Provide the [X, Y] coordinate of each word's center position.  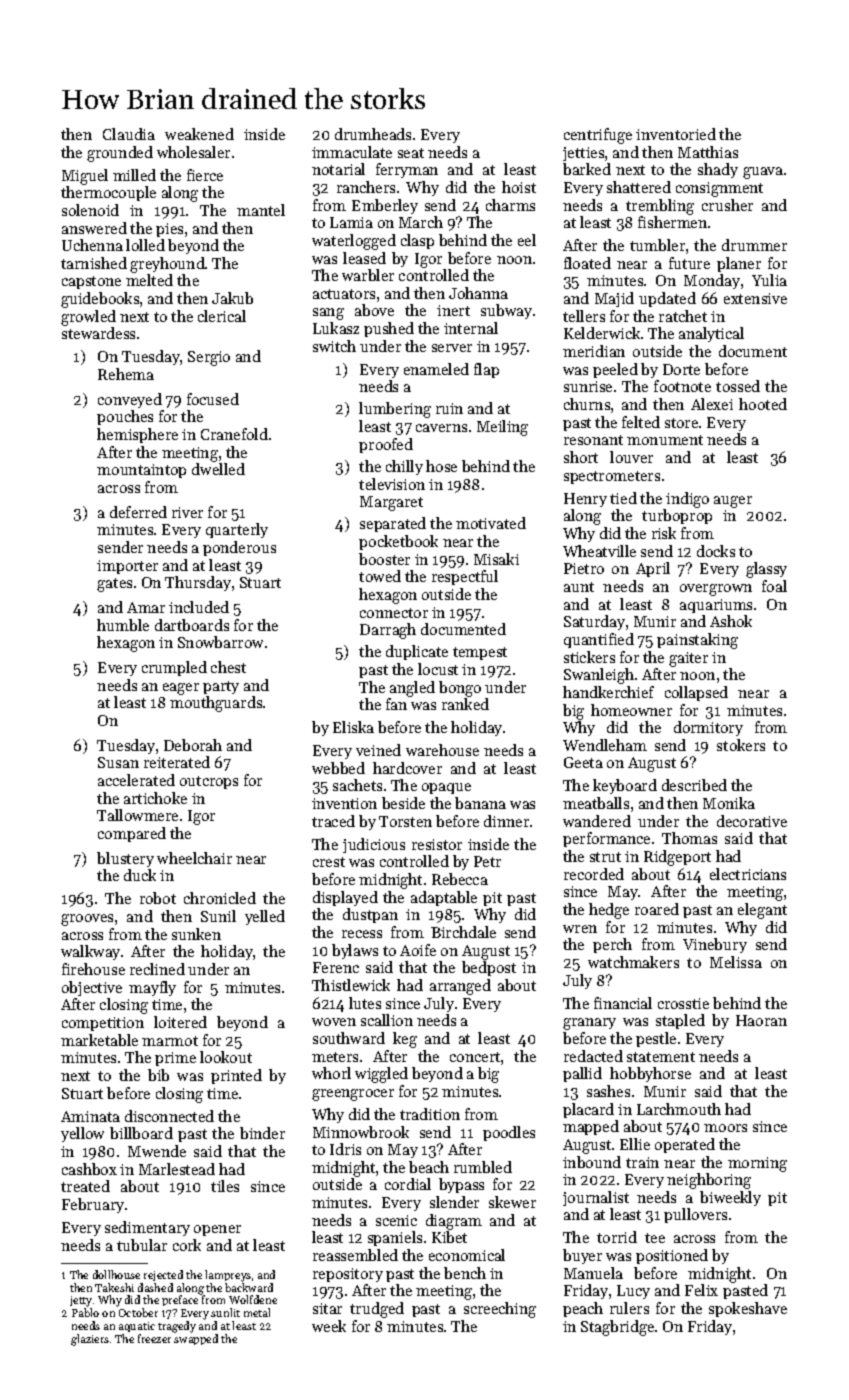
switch [334, 346]
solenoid [90, 210]
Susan [118, 762]
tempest [480, 653]
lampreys [228, 1276]
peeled [615, 370]
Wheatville [599, 551]
